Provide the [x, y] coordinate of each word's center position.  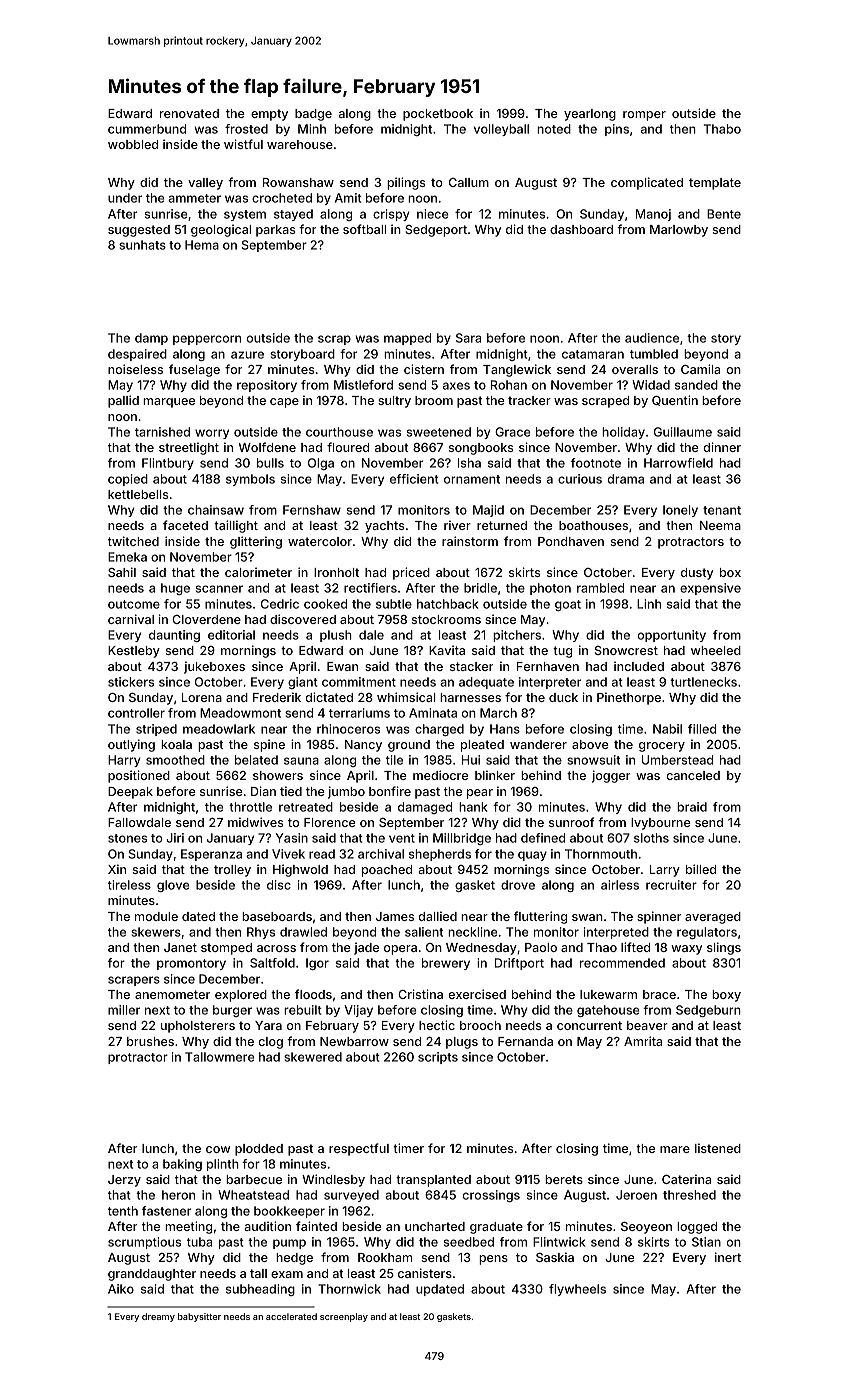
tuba [199, 1242]
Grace [513, 432]
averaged [713, 918]
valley [205, 184]
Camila [700, 369]
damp [151, 339]
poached [387, 871]
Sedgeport [436, 231]
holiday [623, 433]
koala [176, 744]
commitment [359, 682]
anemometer [172, 994]
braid [692, 807]
